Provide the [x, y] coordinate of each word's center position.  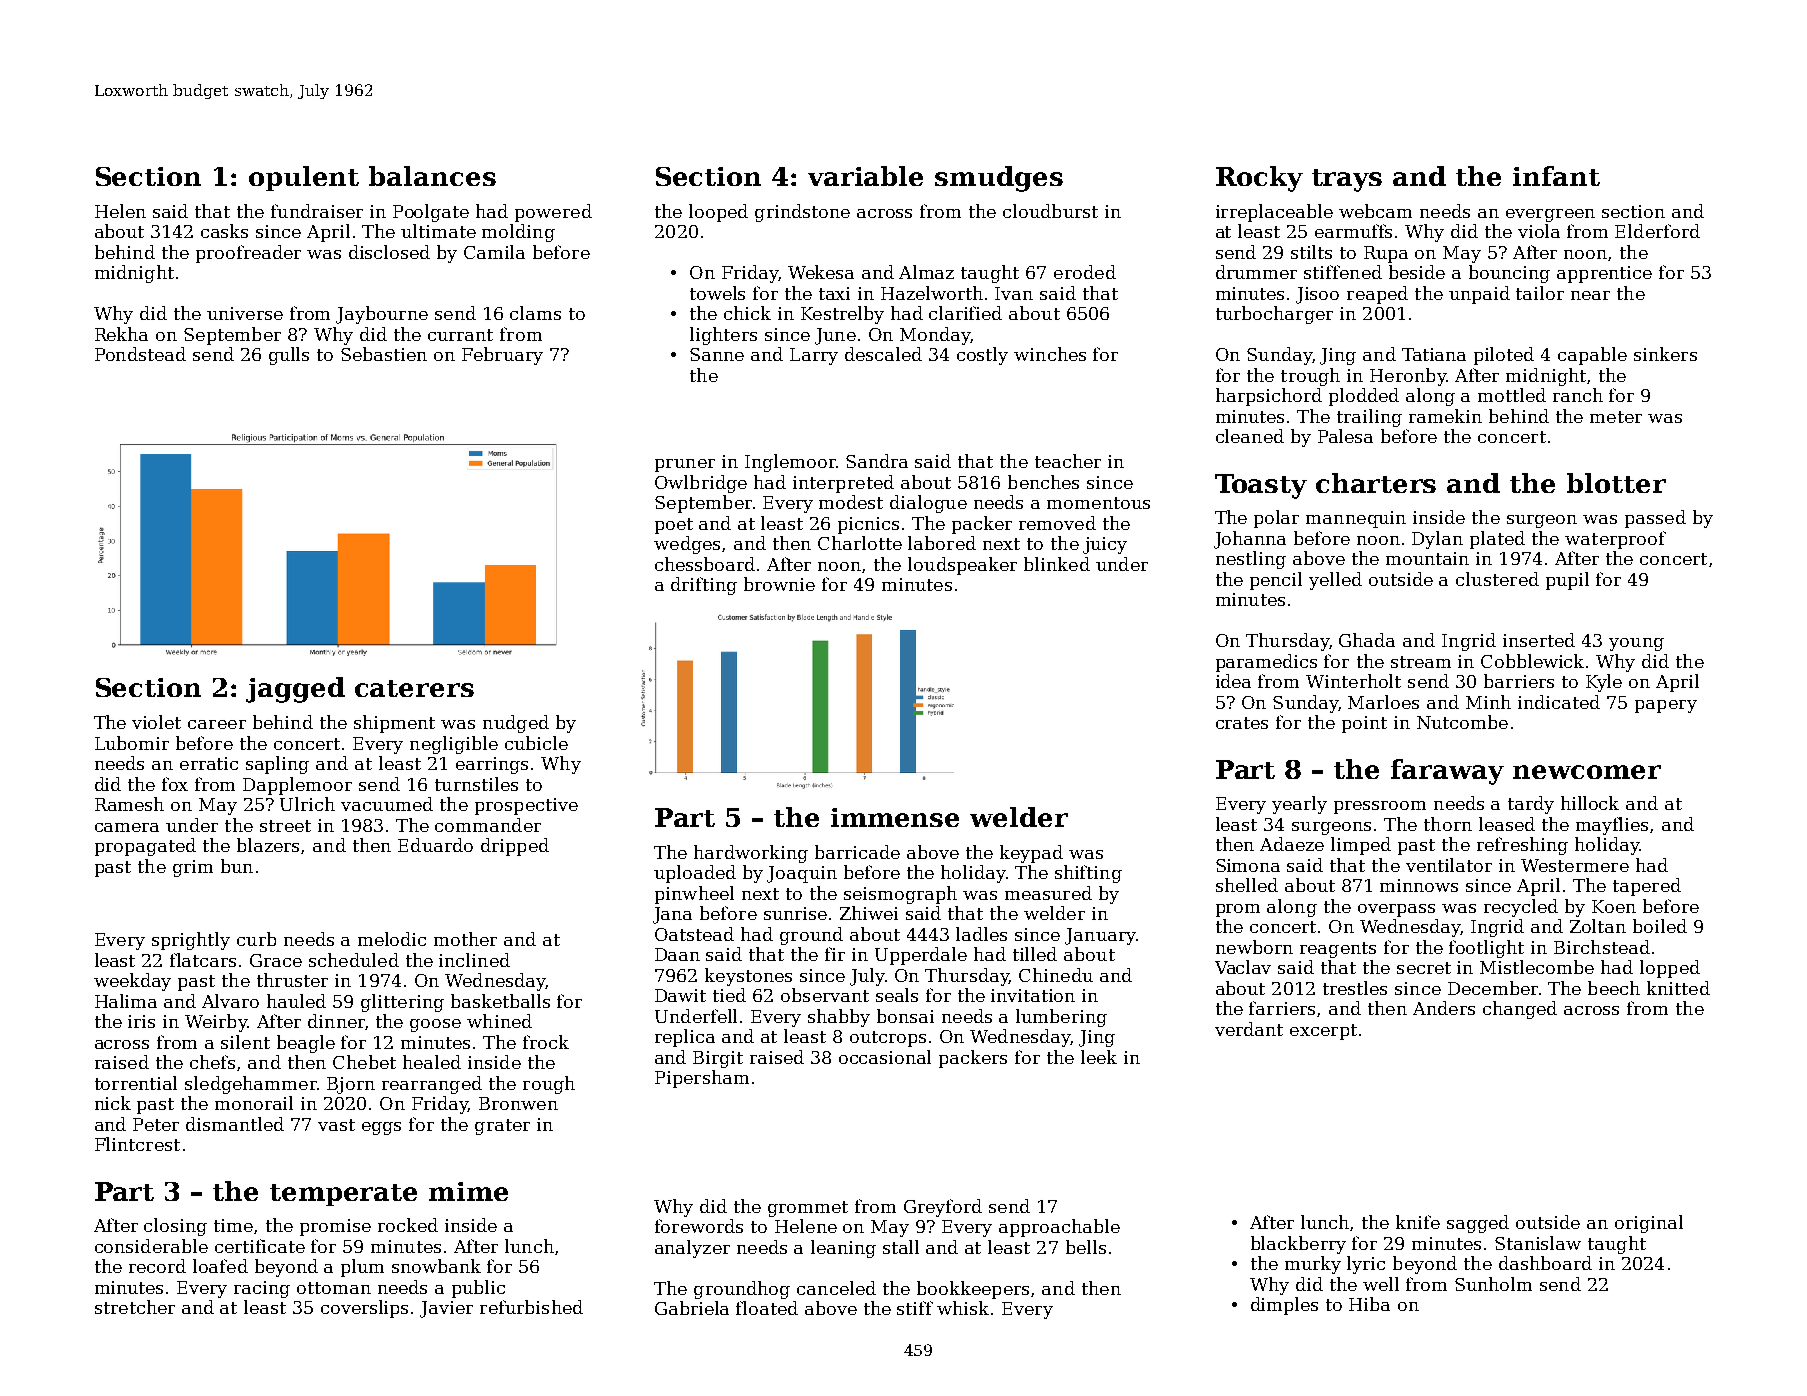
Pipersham [702, 1079]
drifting [704, 586]
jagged [295, 690]
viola [1539, 231]
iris [141, 1021]
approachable [1059, 1228]
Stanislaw [1538, 1243]
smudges [999, 179]
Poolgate [431, 213]
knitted [1678, 988]
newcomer [1587, 772]
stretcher [135, 1307]
